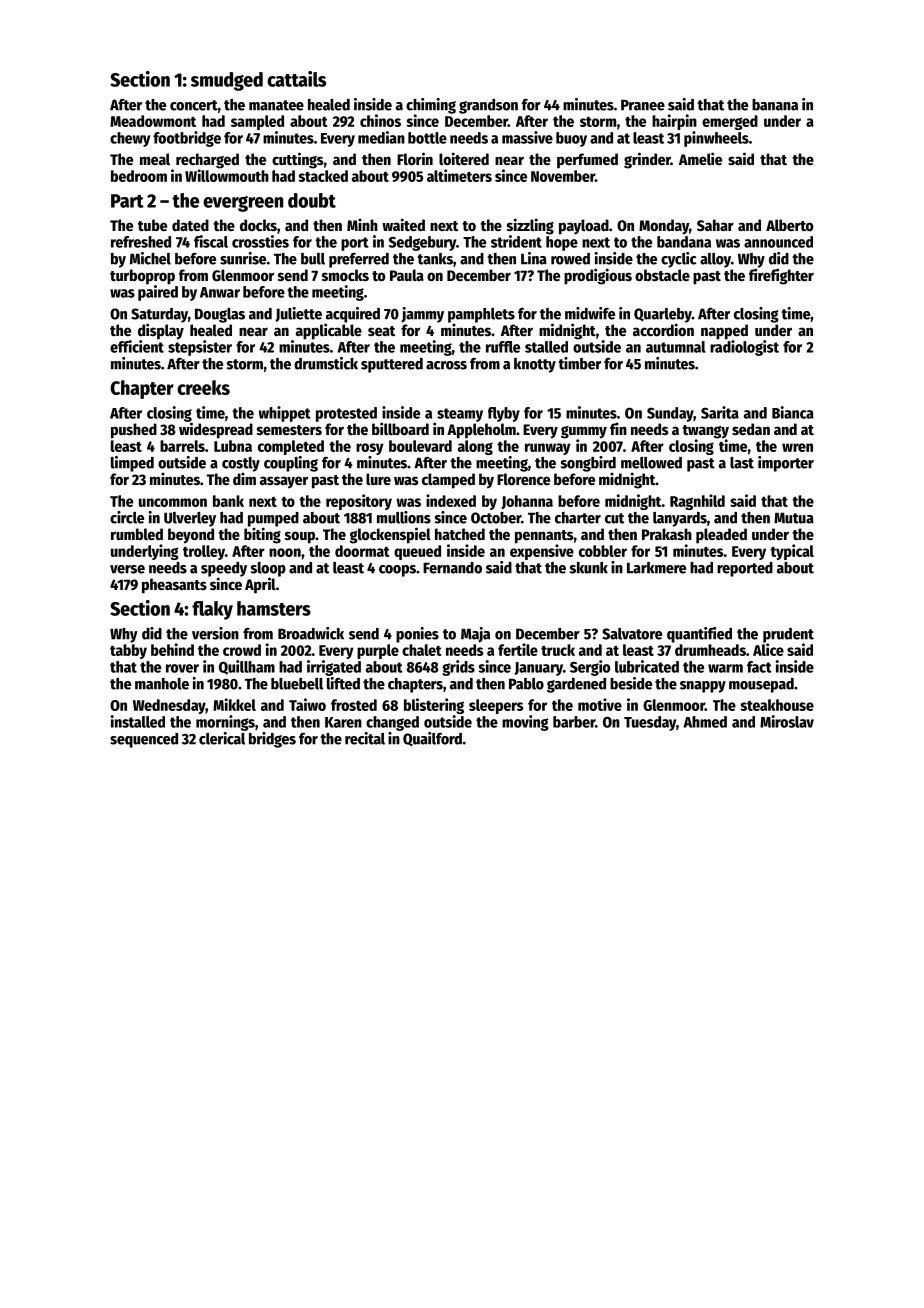  What do you see at coordinates (793, 412) in the page?
I see `Bianca` at bounding box center [793, 412].
